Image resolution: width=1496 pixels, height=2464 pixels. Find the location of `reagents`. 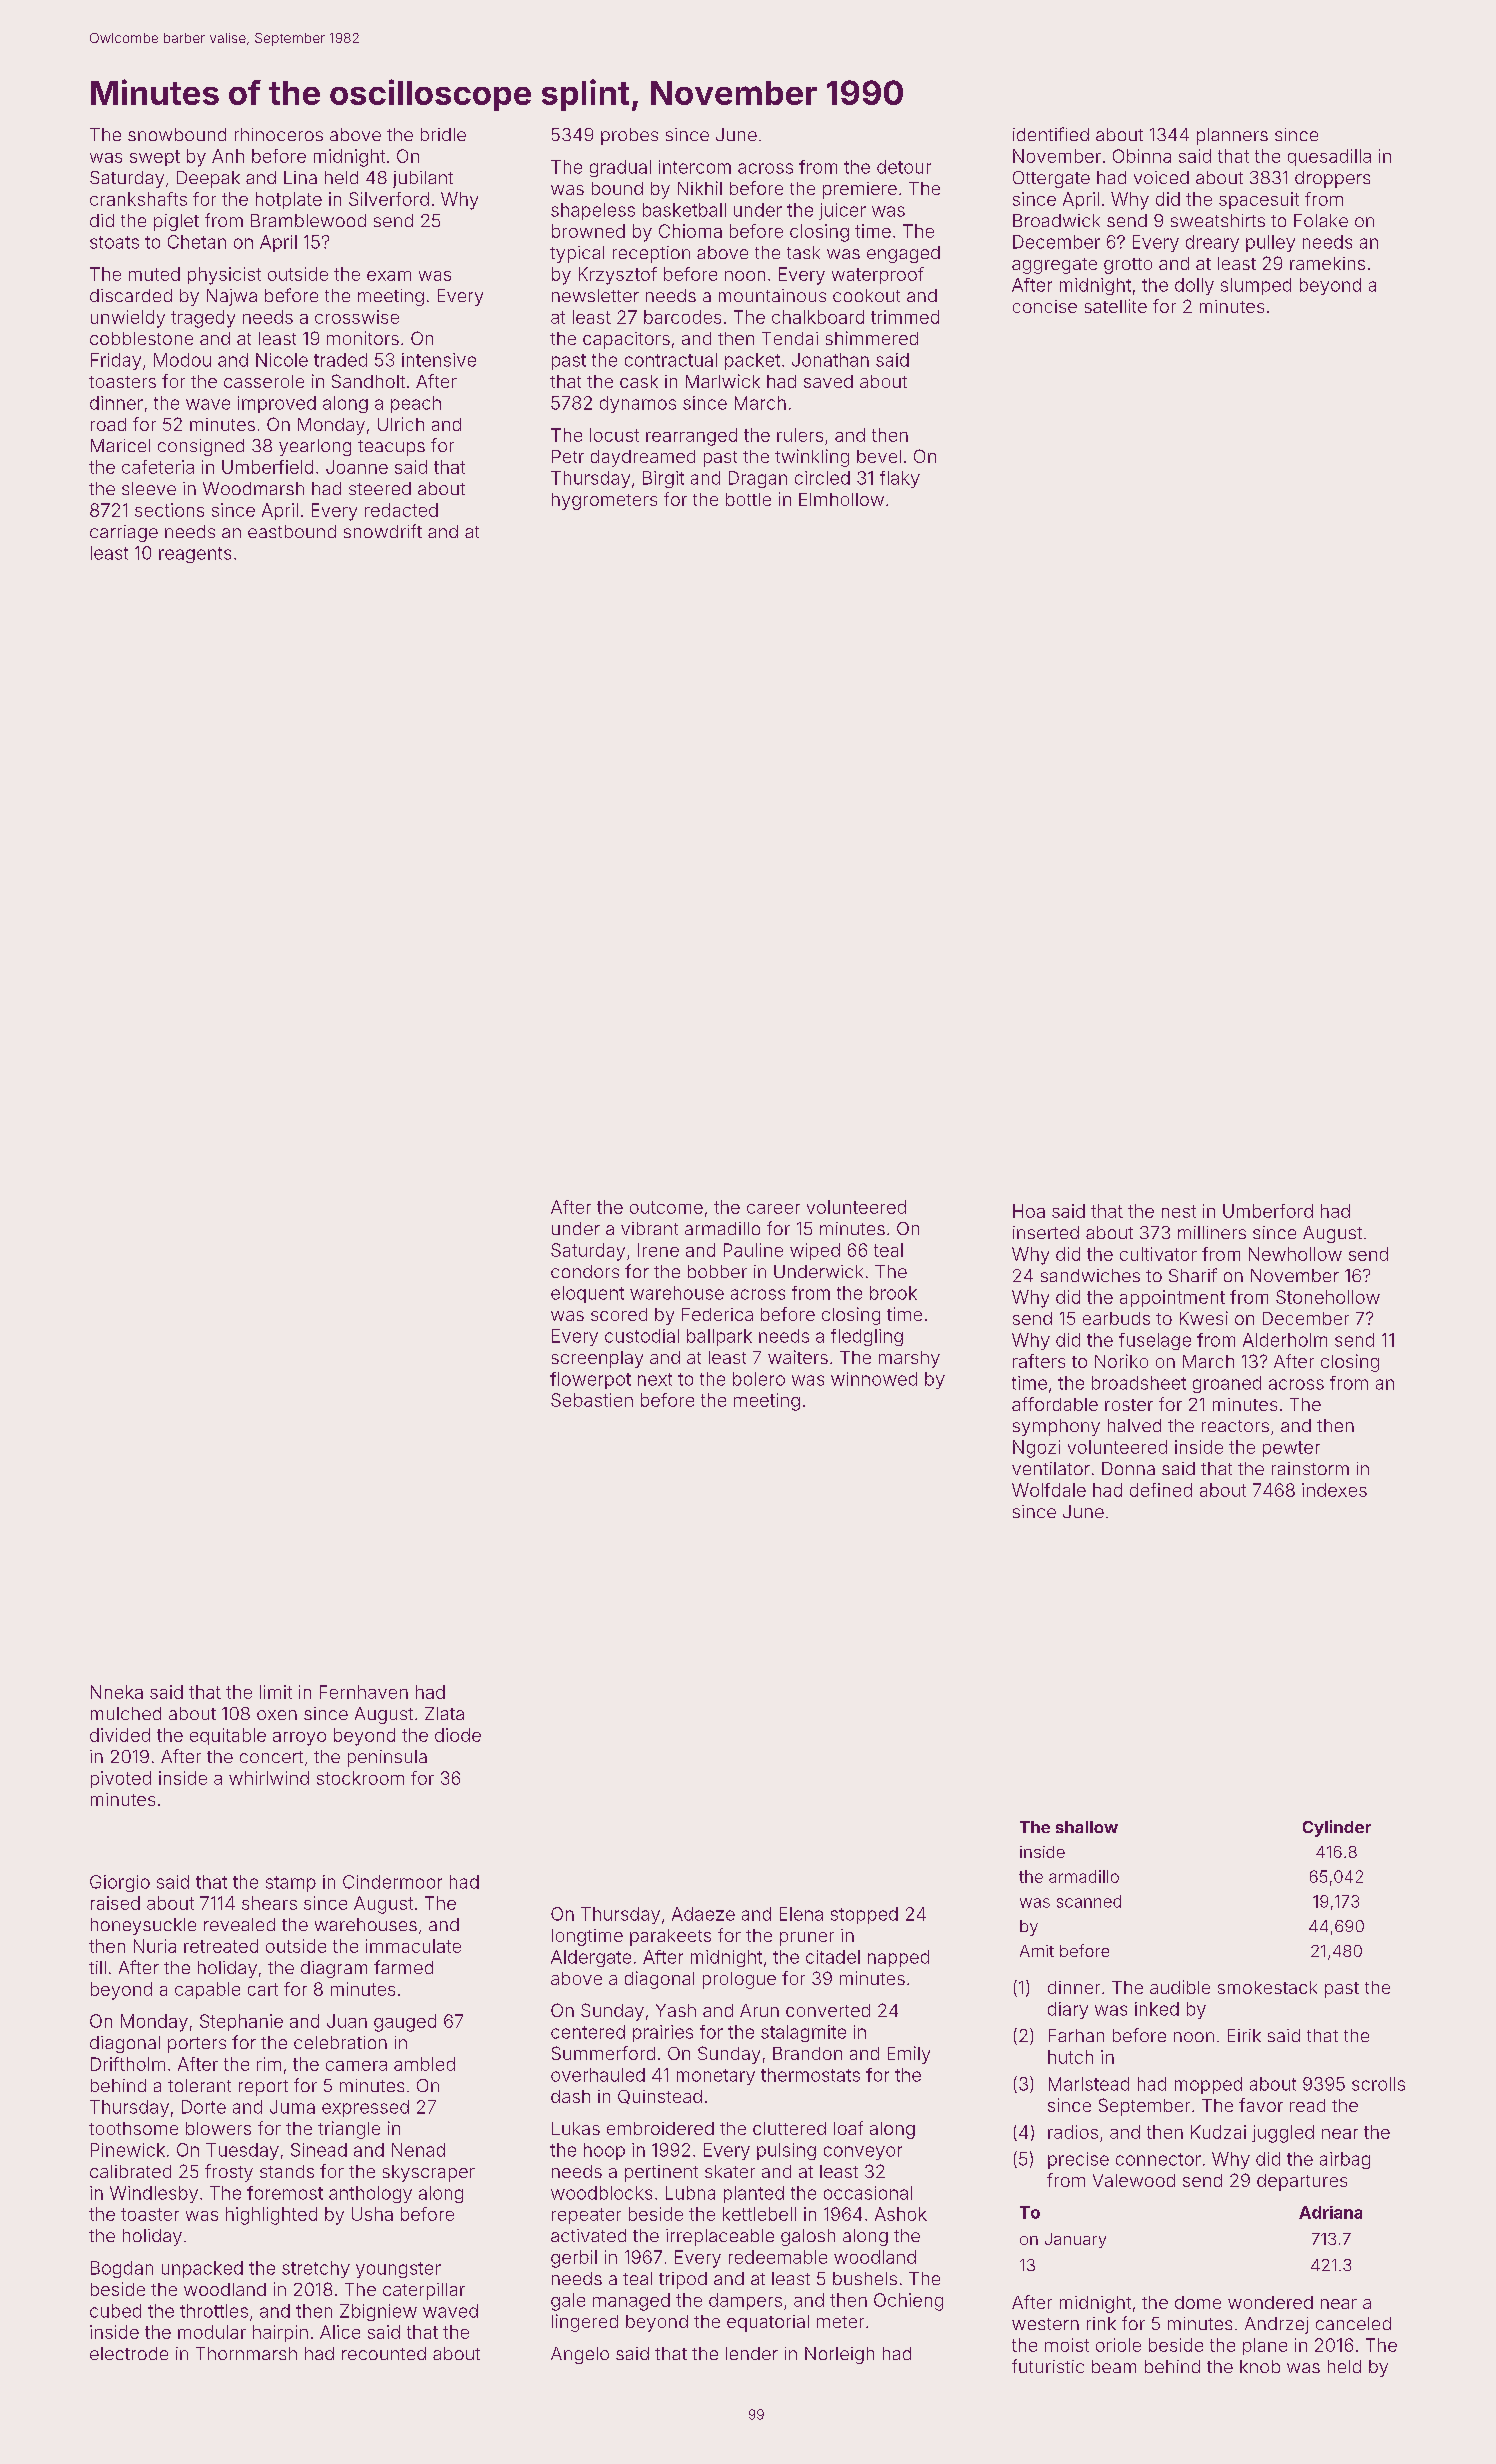

reagents is located at coordinates (195, 555).
